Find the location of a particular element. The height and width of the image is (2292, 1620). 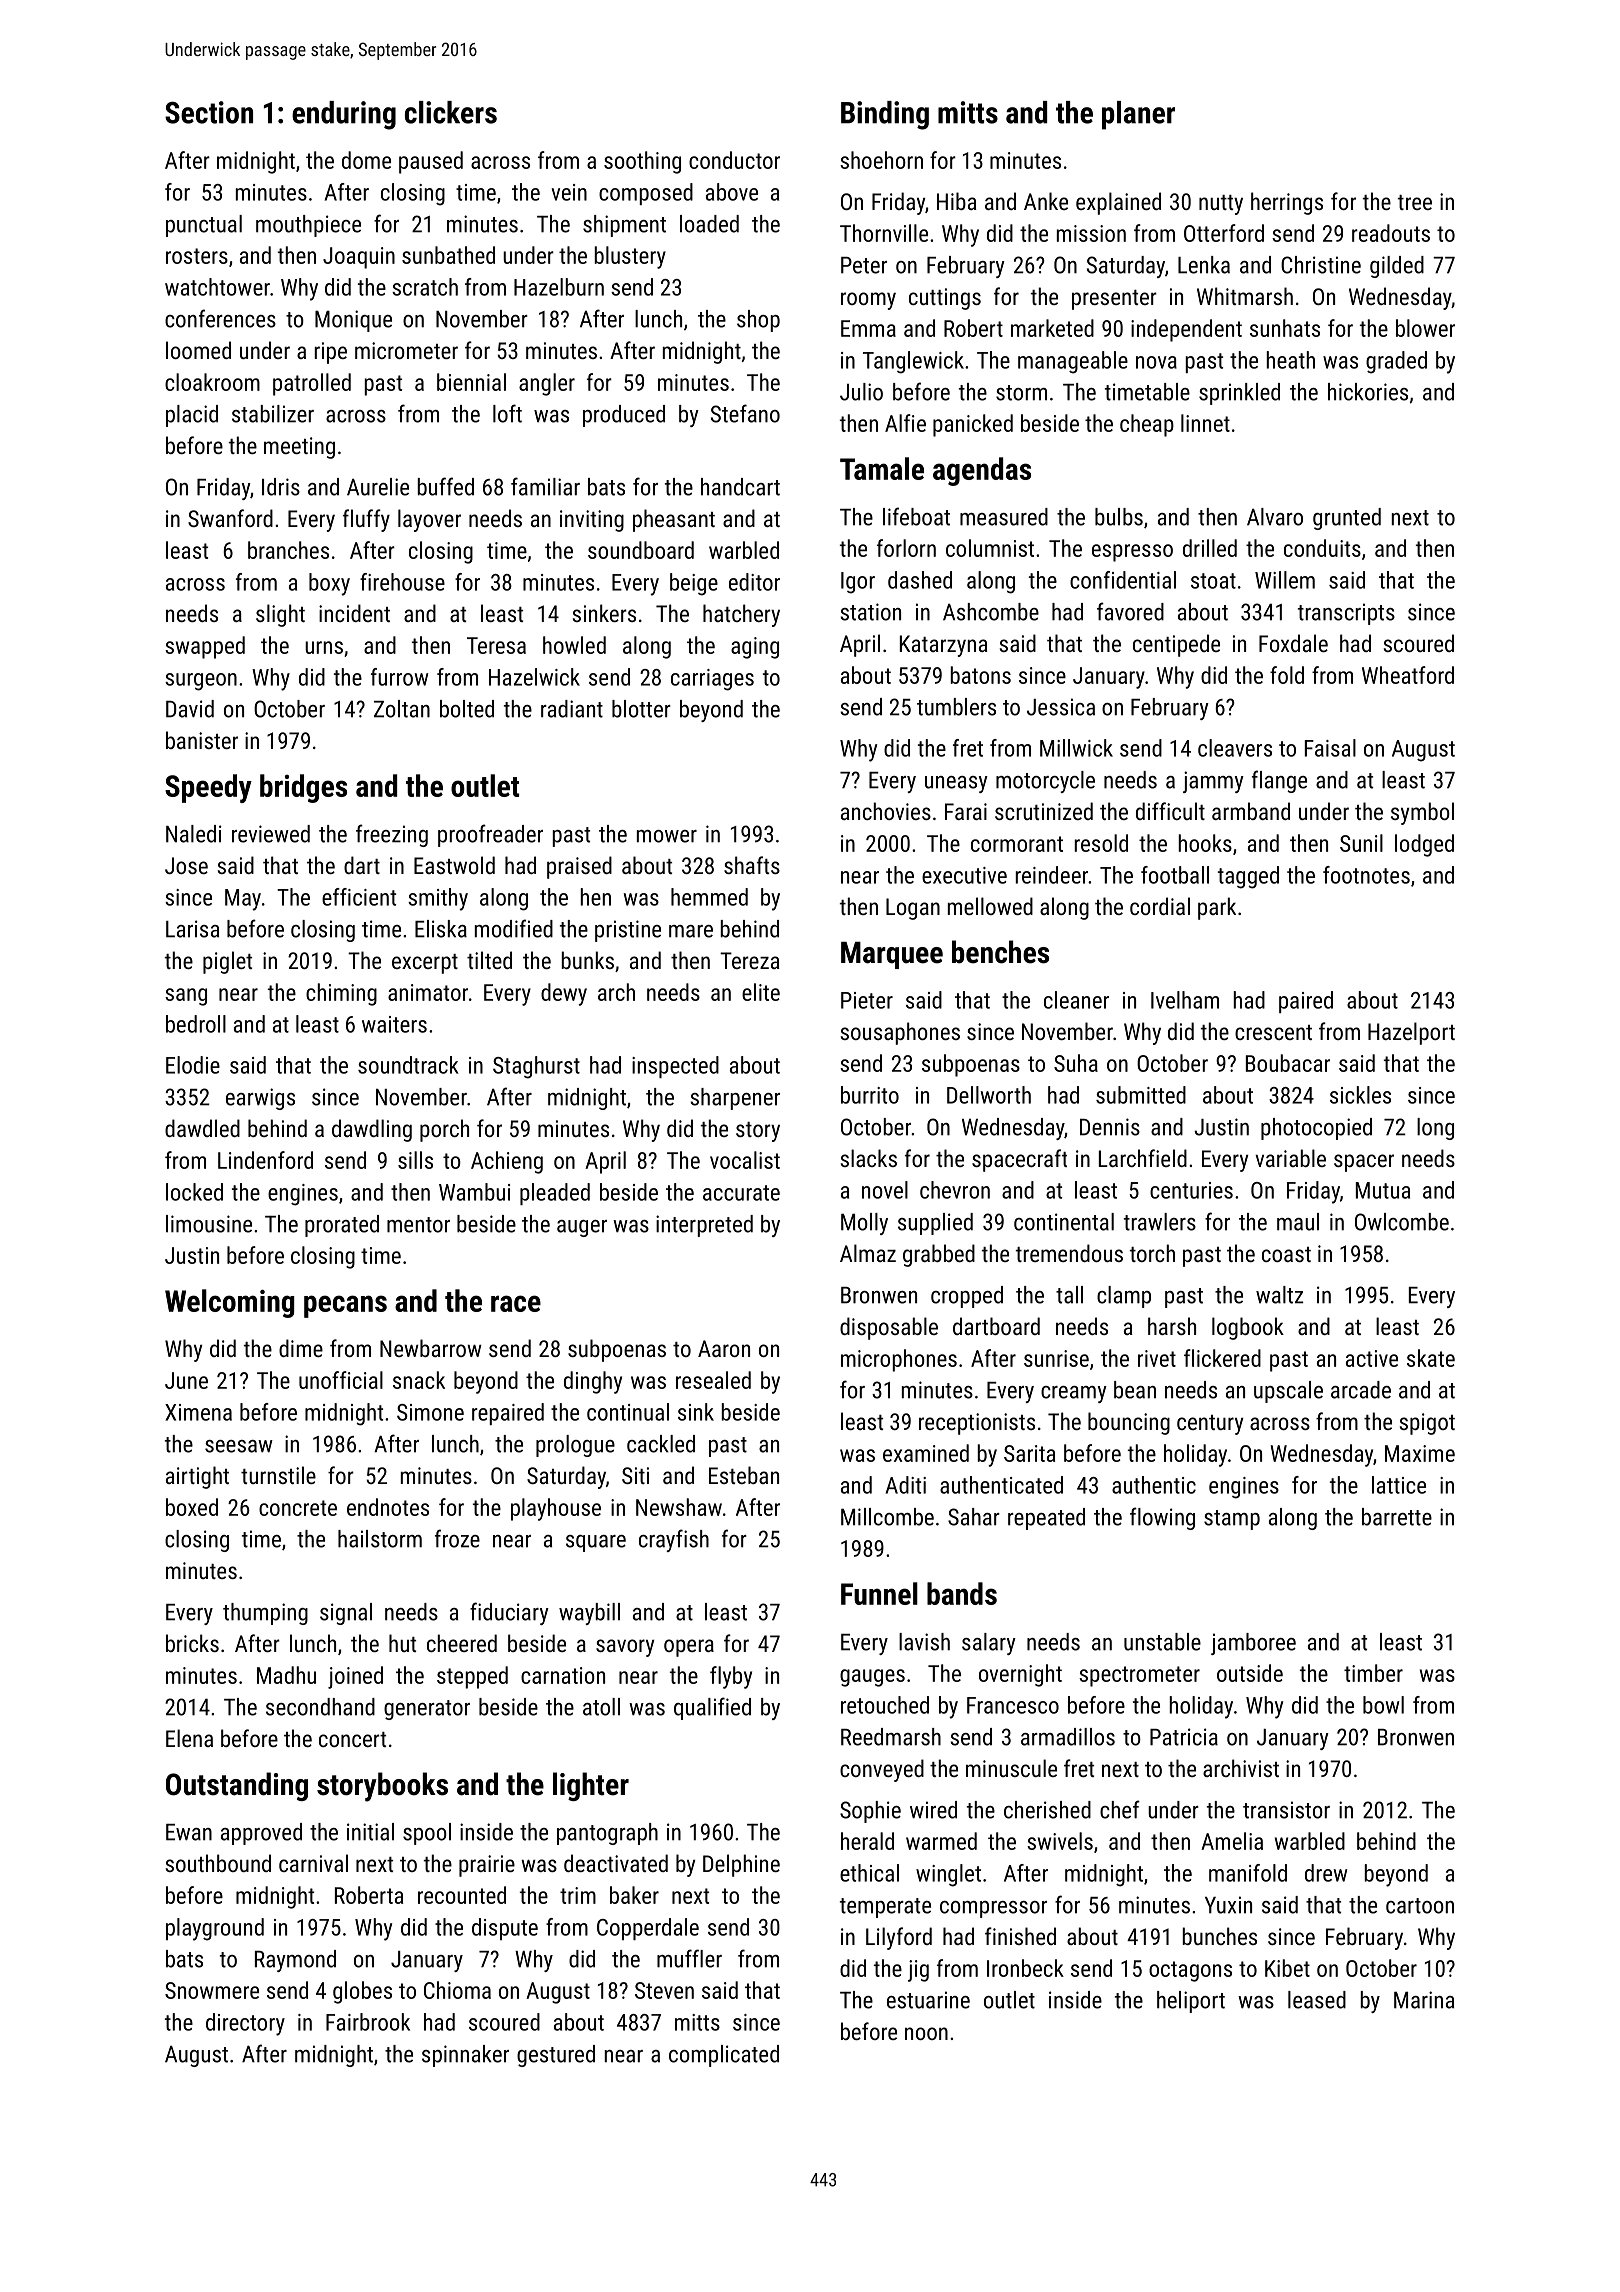

Christine is located at coordinates (1321, 265).
